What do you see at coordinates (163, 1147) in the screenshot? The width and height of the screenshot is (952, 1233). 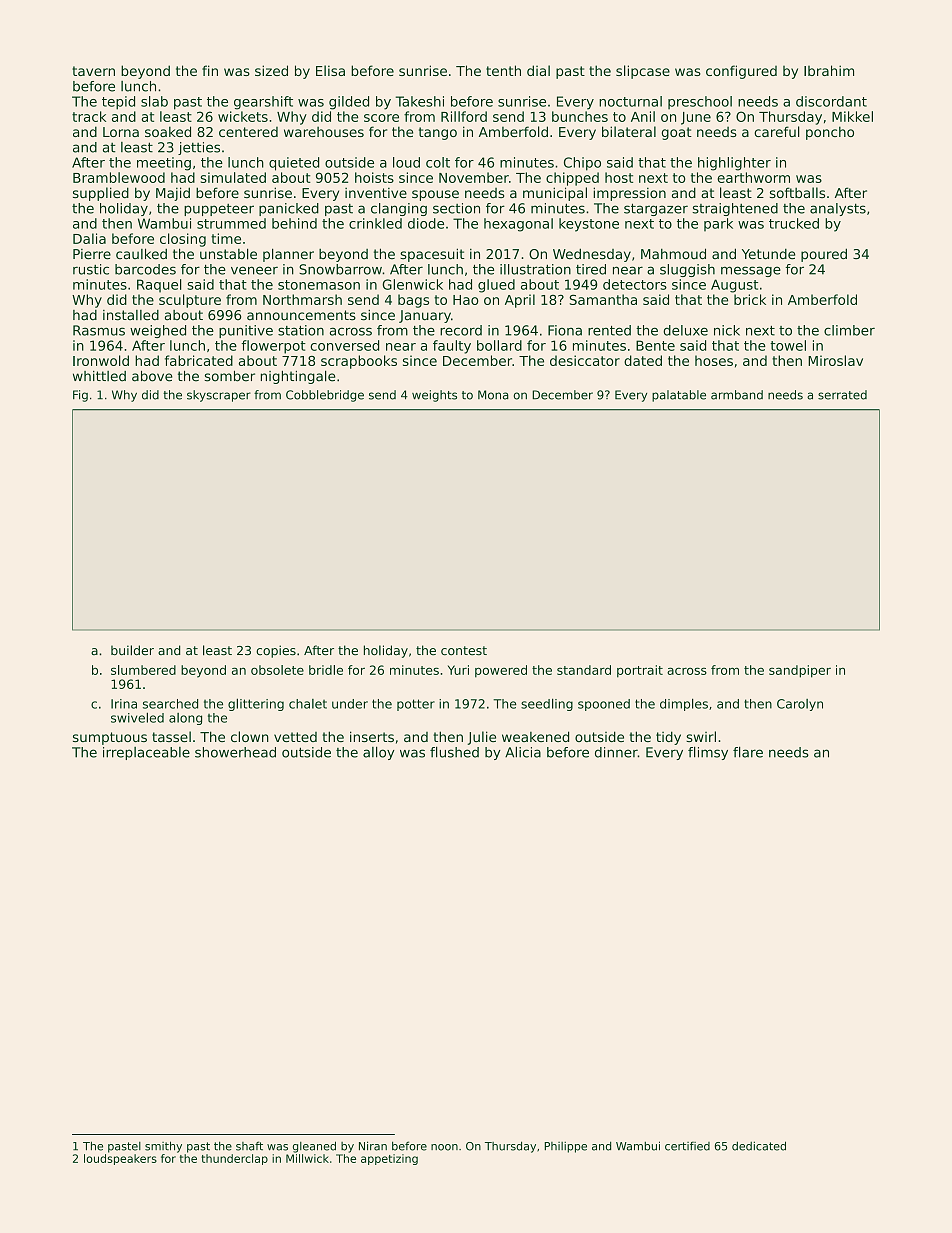 I see `smithy` at bounding box center [163, 1147].
